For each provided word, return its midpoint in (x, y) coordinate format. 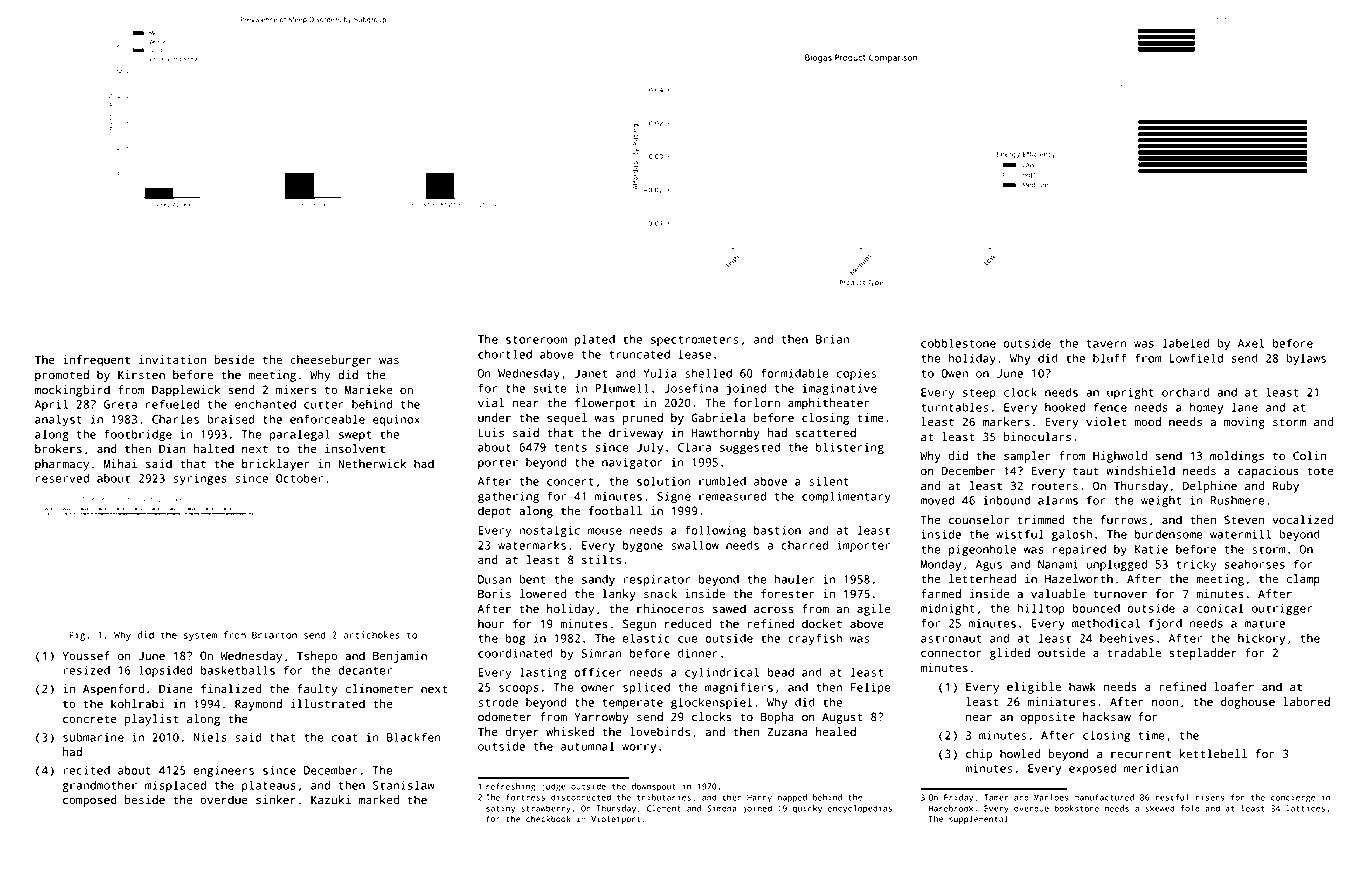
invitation (172, 360)
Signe (674, 498)
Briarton (274, 635)
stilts (601, 560)
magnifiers (739, 688)
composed (90, 801)
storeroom (536, 340)
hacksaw (1107, 717)
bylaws (1306, 359)
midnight (947, 609)
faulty (317, 690)
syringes (200, 480)
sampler (1027, 457)
